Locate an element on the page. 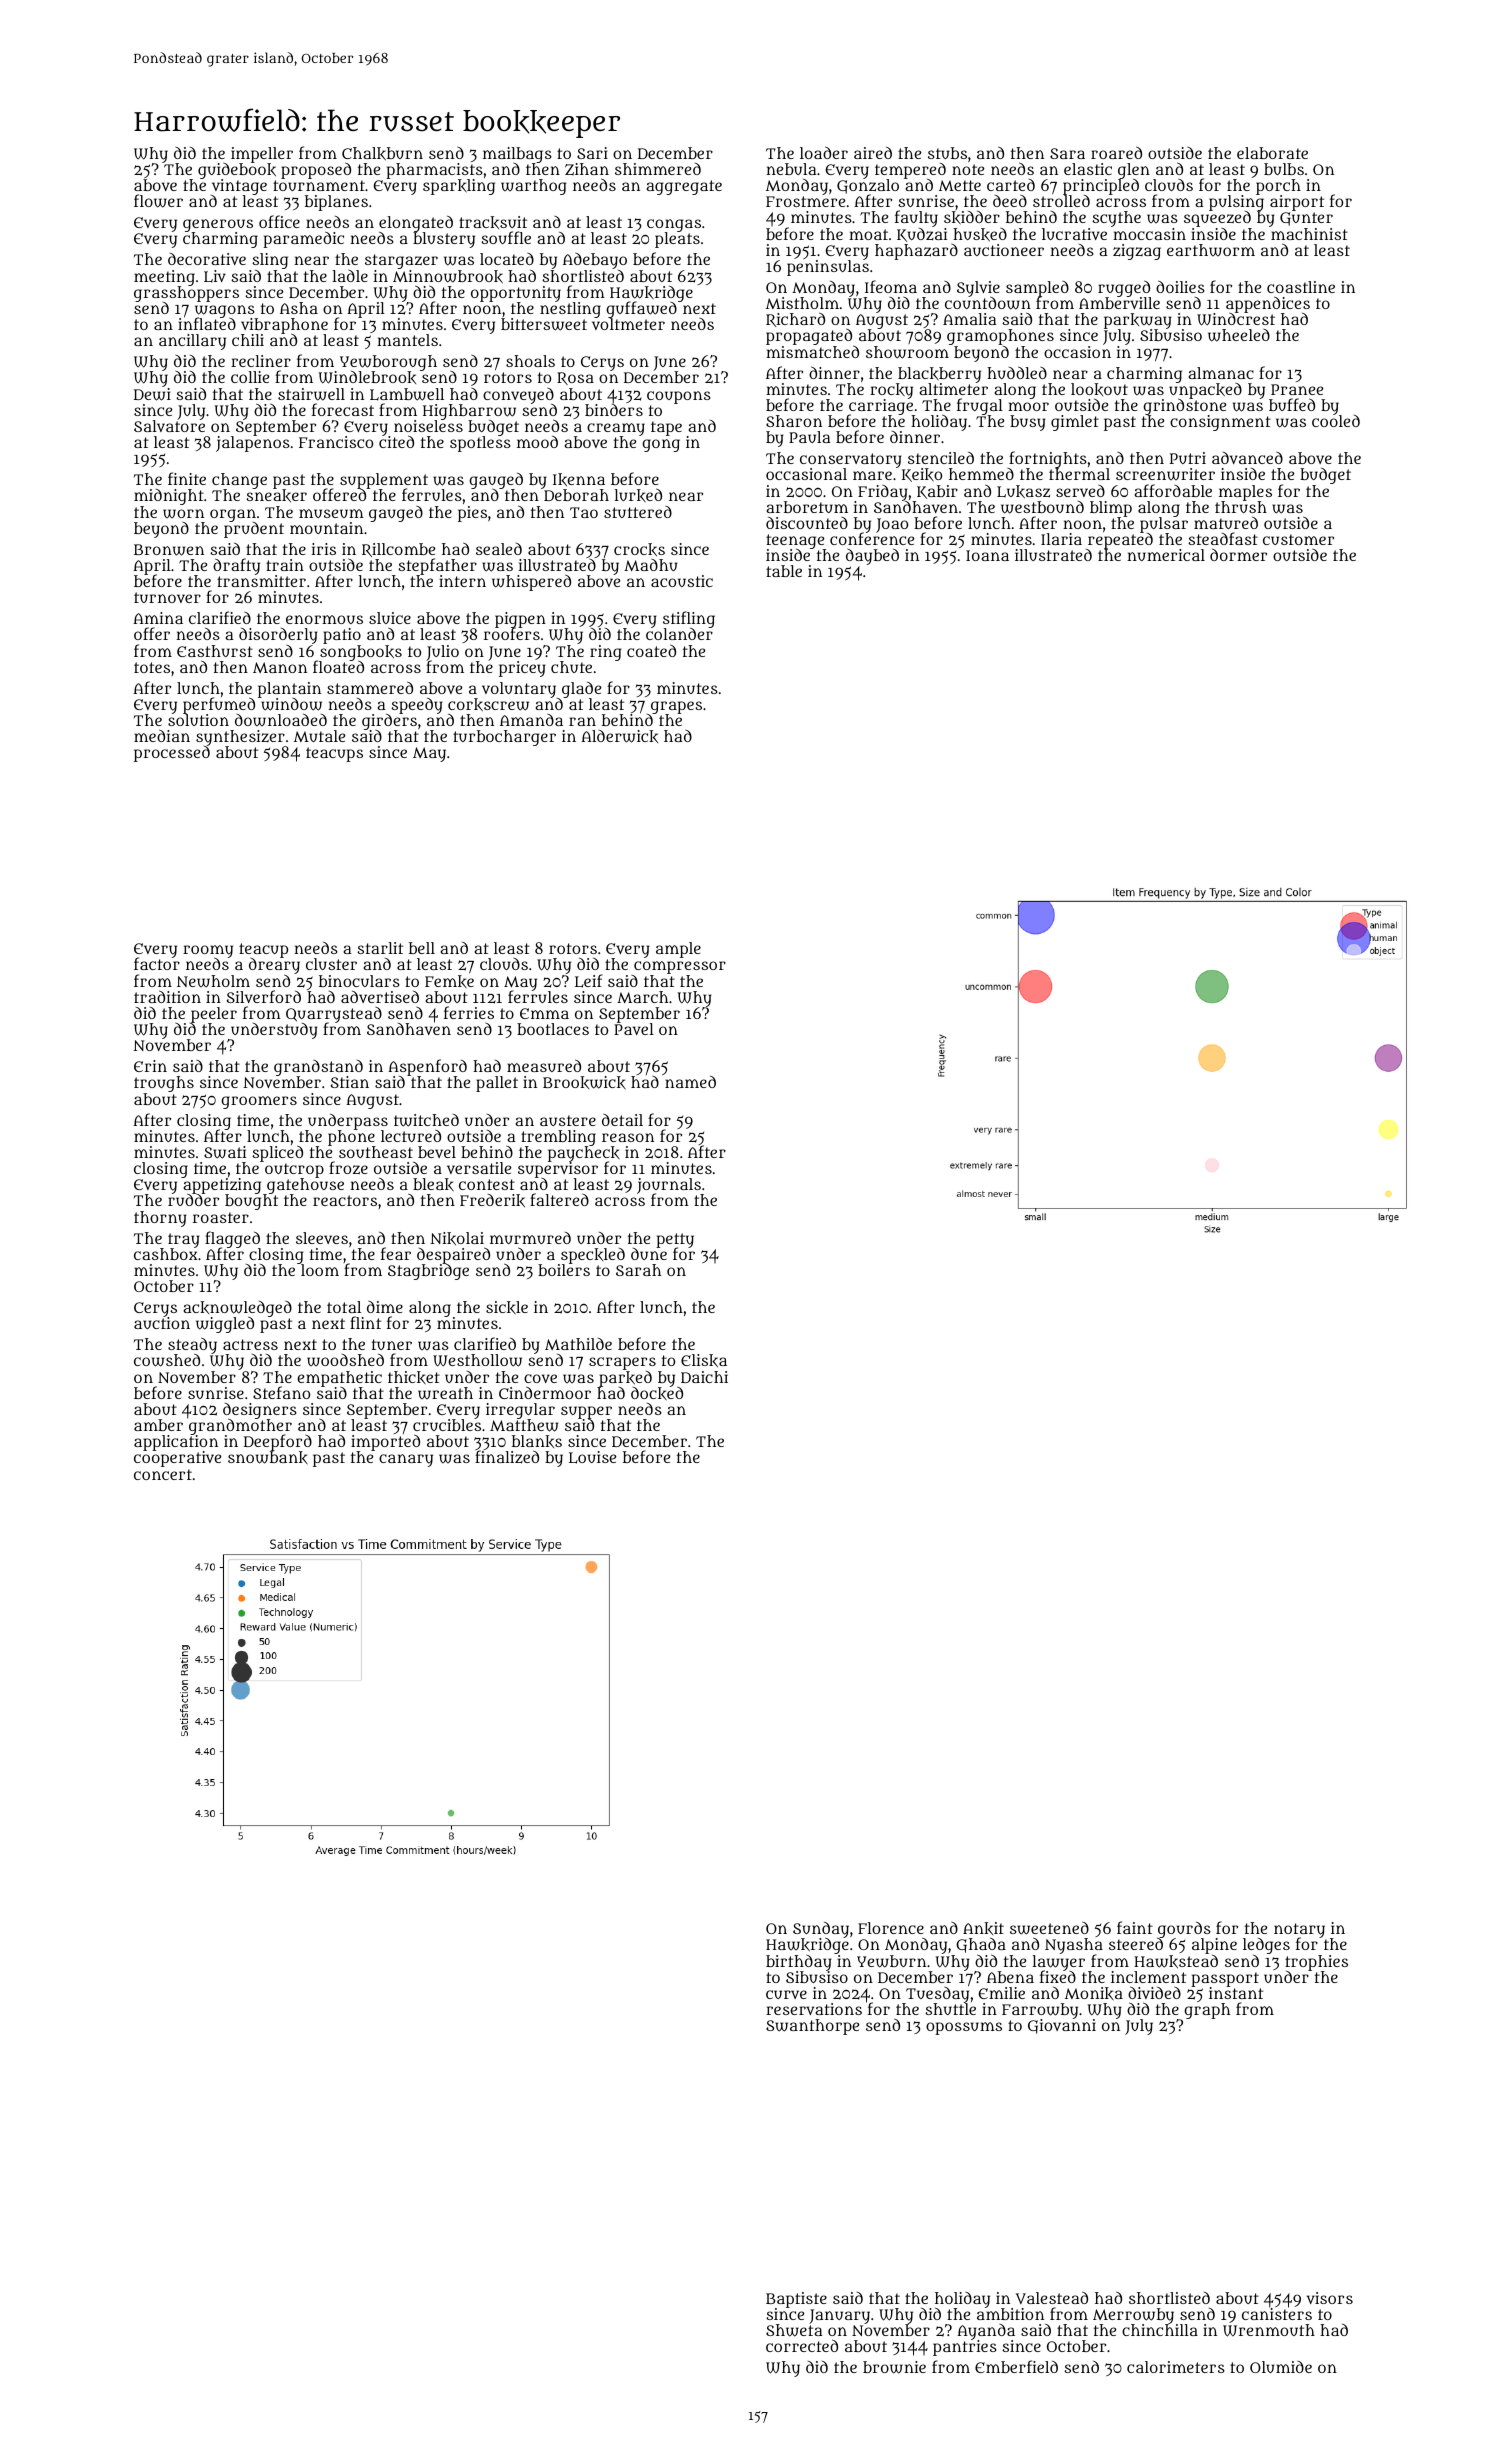 The image size is (1496, 2464). Sari is located at coordinates (592, 153).
